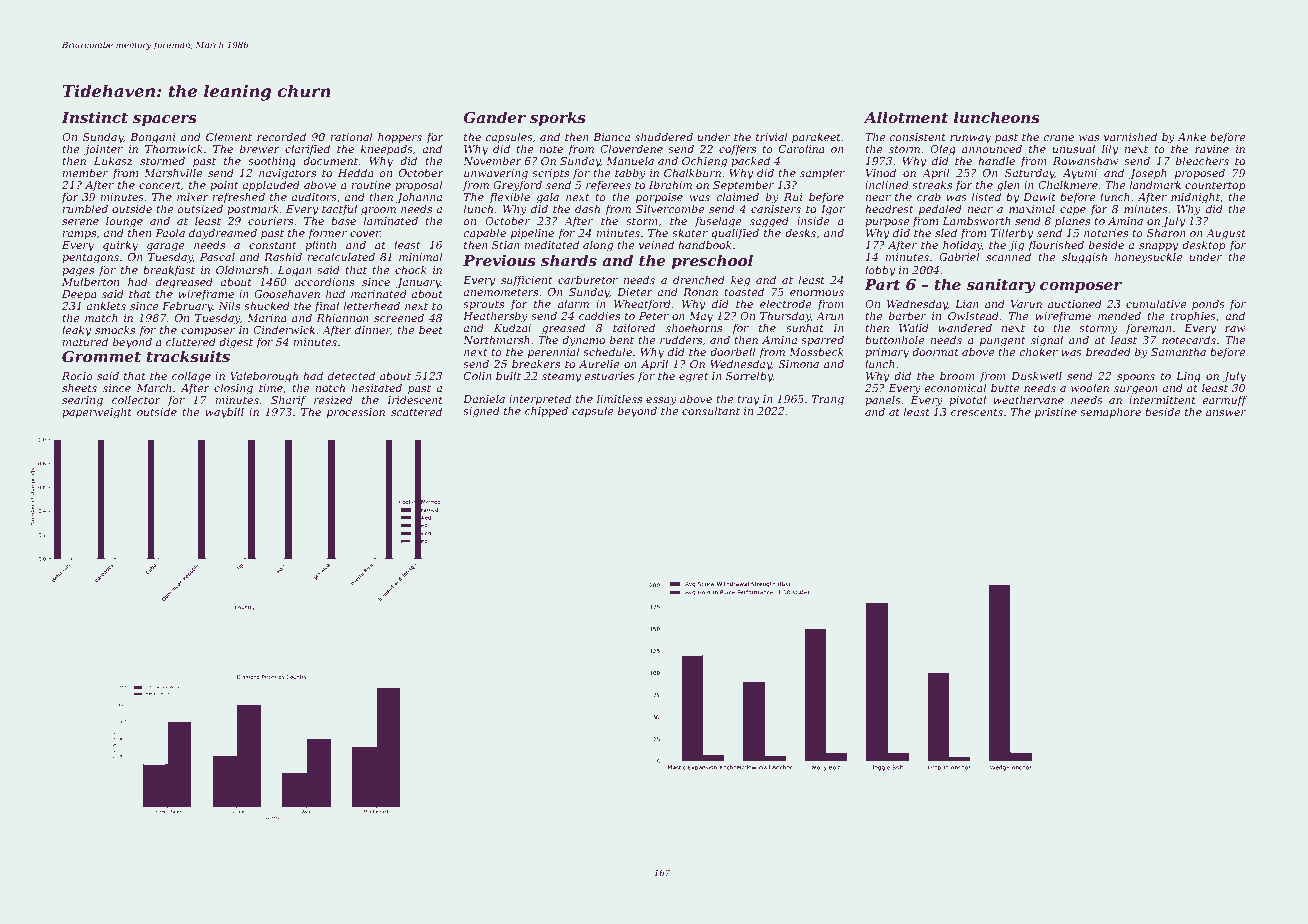  Describe the element at coordinates (499, 260) in the screenshot. I see `Previous` at that location.
